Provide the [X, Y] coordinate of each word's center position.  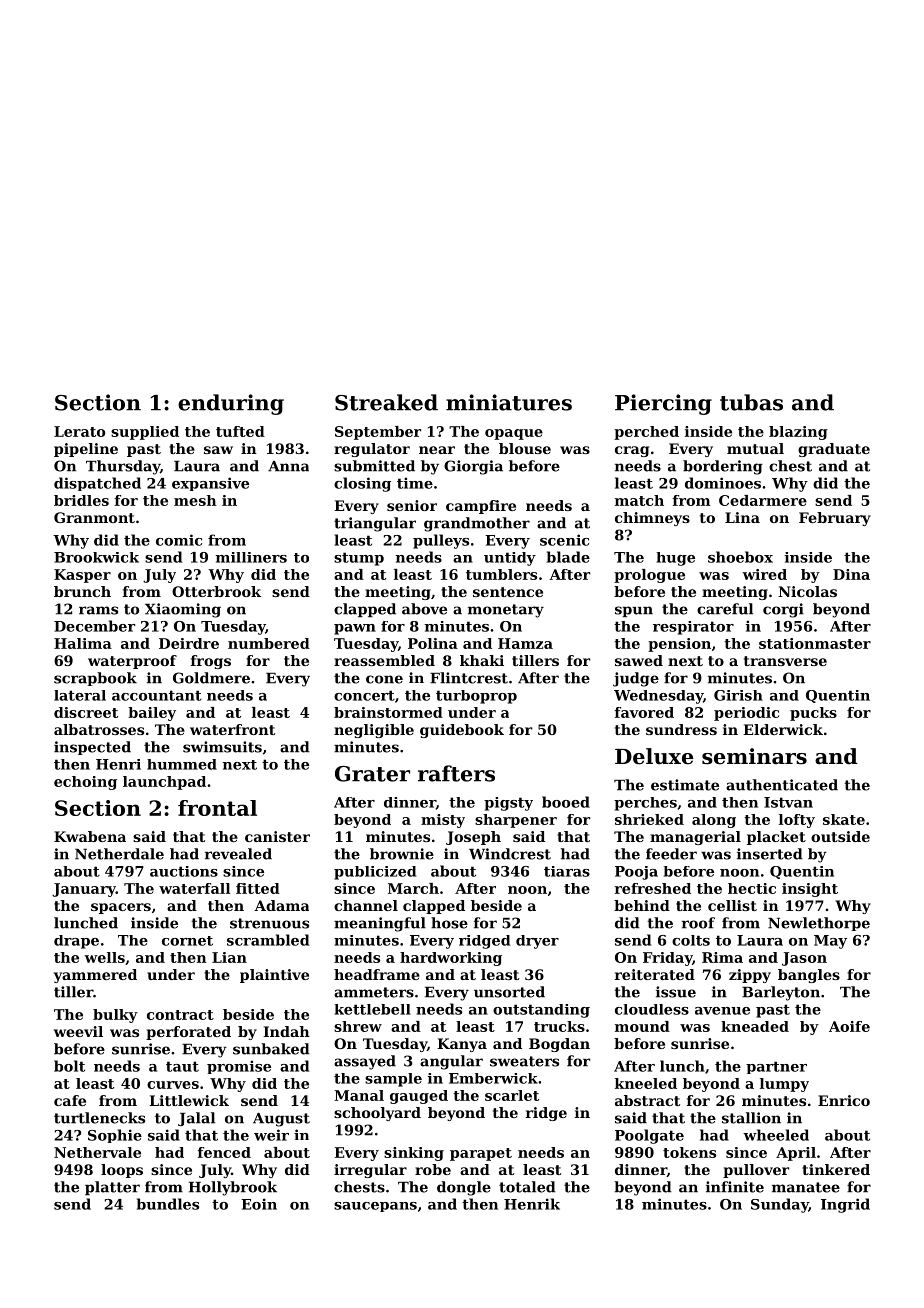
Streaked [386, 402]
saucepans [375, 1207]
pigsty [508, 804]
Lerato [79, 431]
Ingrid [845, 1205]
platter [112, 1188]
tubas [751, 402]
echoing [85, 783]
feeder [671, 854]
